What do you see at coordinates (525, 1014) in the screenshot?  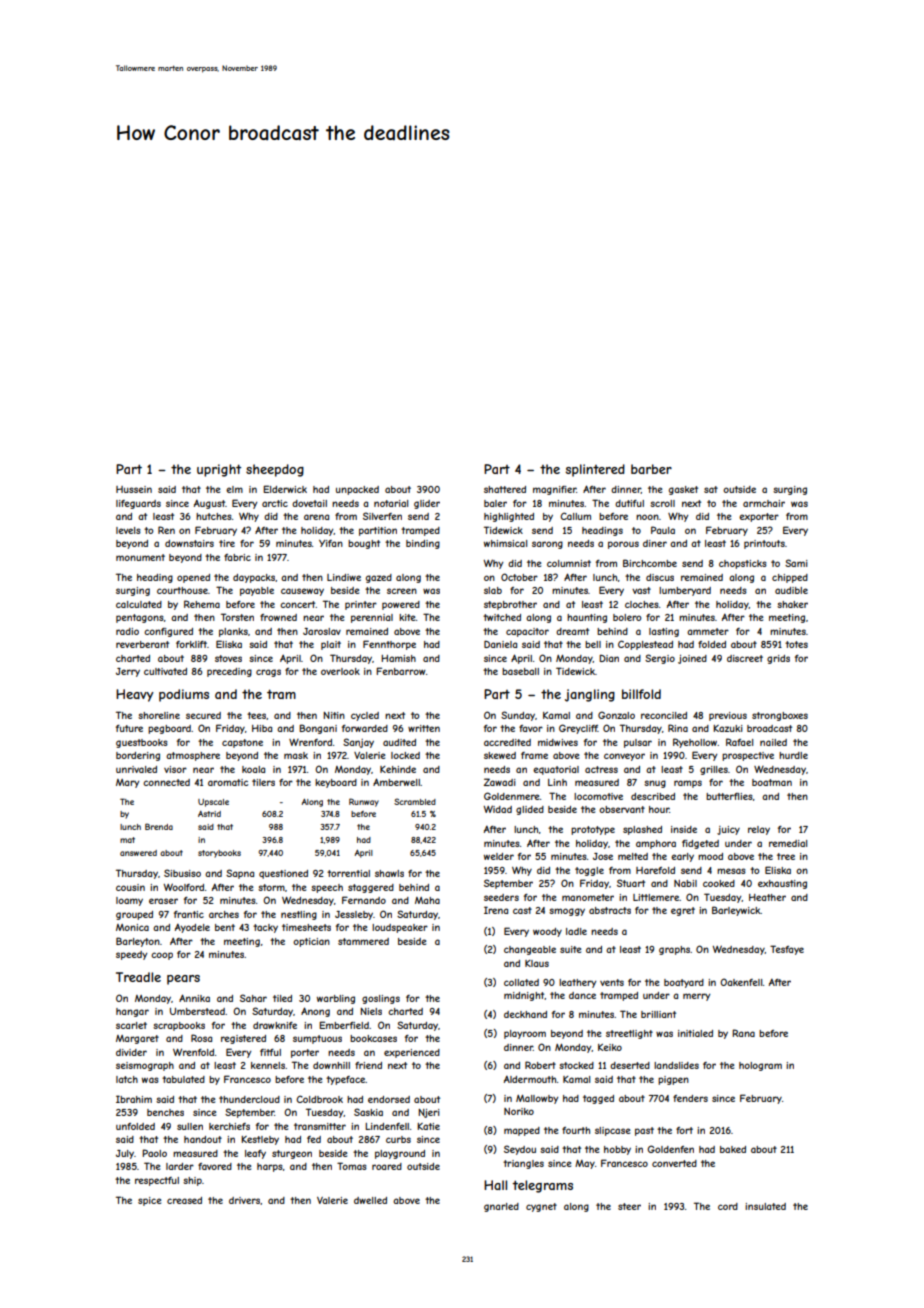 I see `deckhand` at bounding box center [525, 1014].
